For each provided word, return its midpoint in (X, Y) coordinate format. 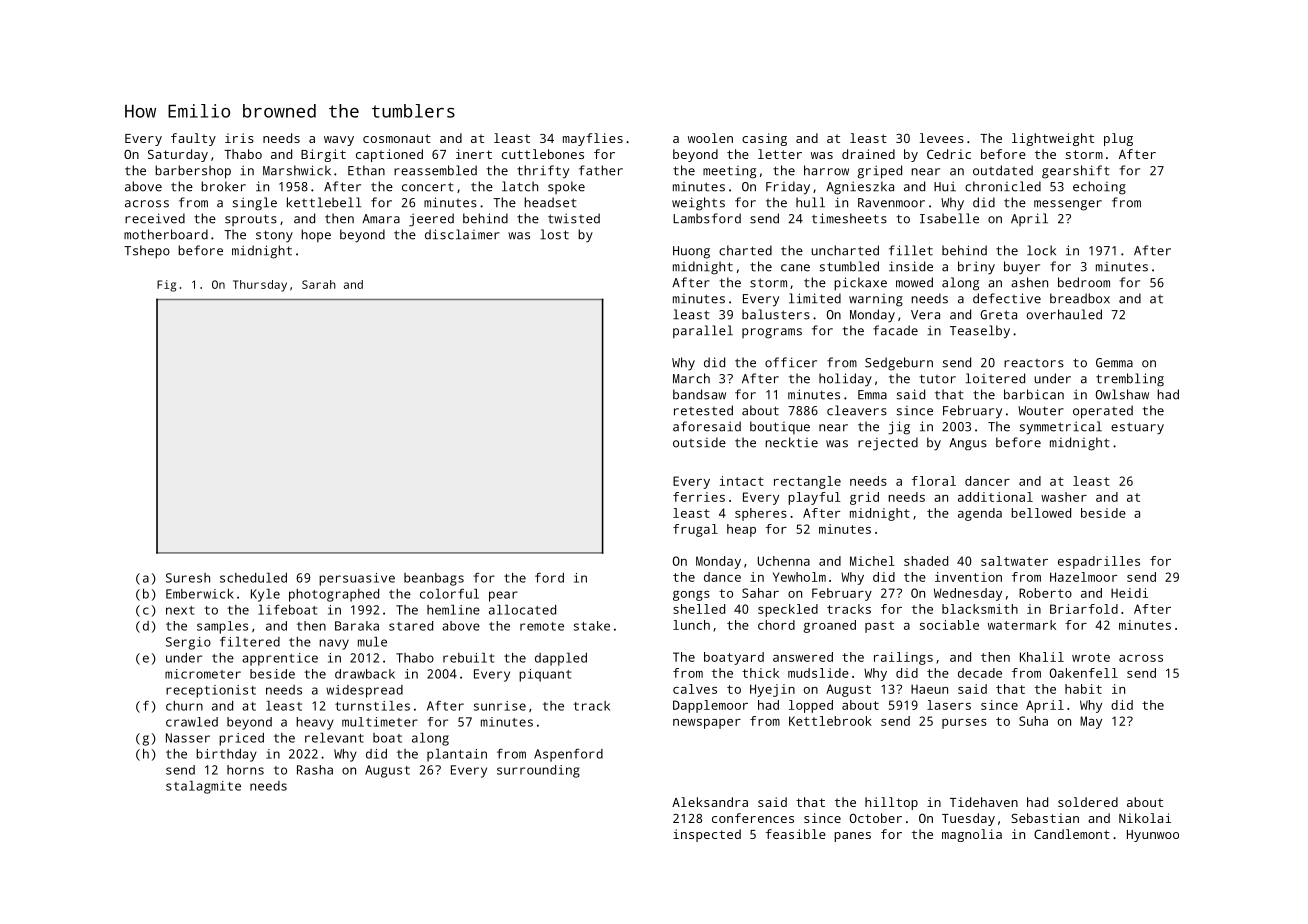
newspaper (707, 724)
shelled (699, 609)
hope (316, 236)
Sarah (319, 284)
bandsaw (699, 394)
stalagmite (203, 787)
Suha (1033, 721)
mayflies (593, 139)
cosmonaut (397, 138)
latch (520, 186)
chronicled (1003, 186)
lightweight (1053, 139)
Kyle (265, 595)
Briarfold (1084, 609)
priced (241, 739)
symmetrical (1061, 428)
